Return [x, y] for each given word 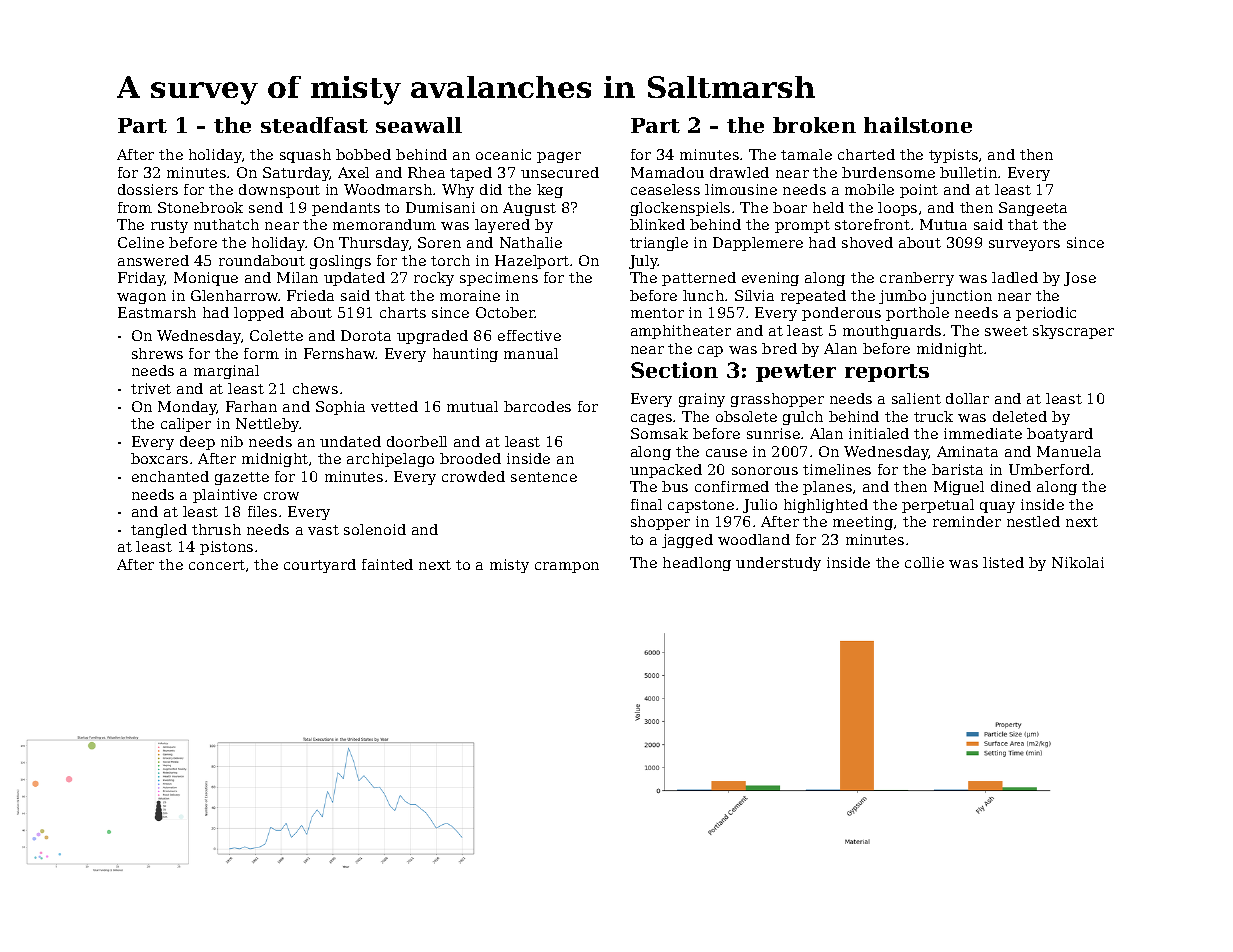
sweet [1006, 331]
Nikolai [1078, 562]
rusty [169, 226]
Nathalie [531, 242]
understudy [778, 564]
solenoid [375, 529]
